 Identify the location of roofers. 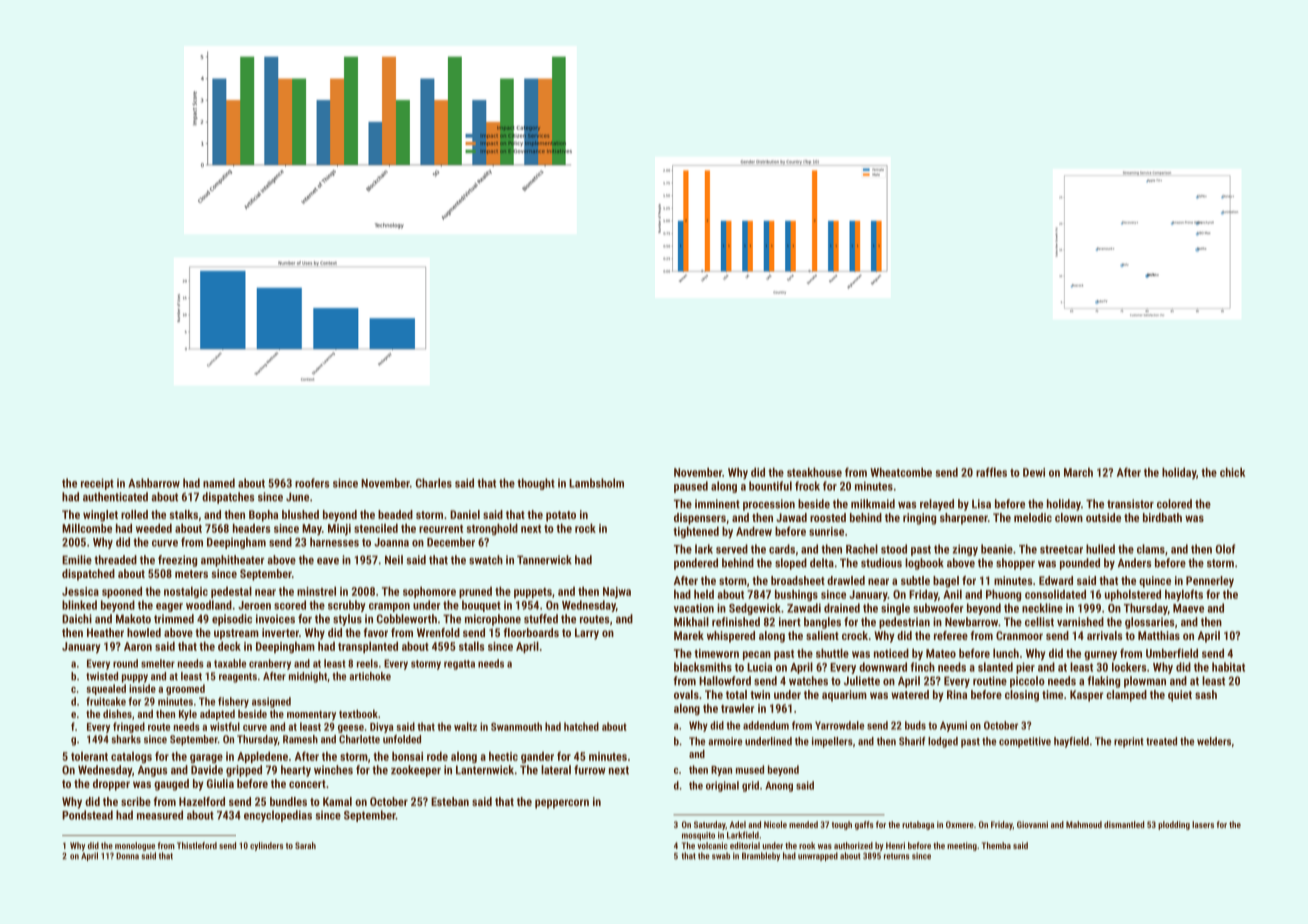
(312, 483).
